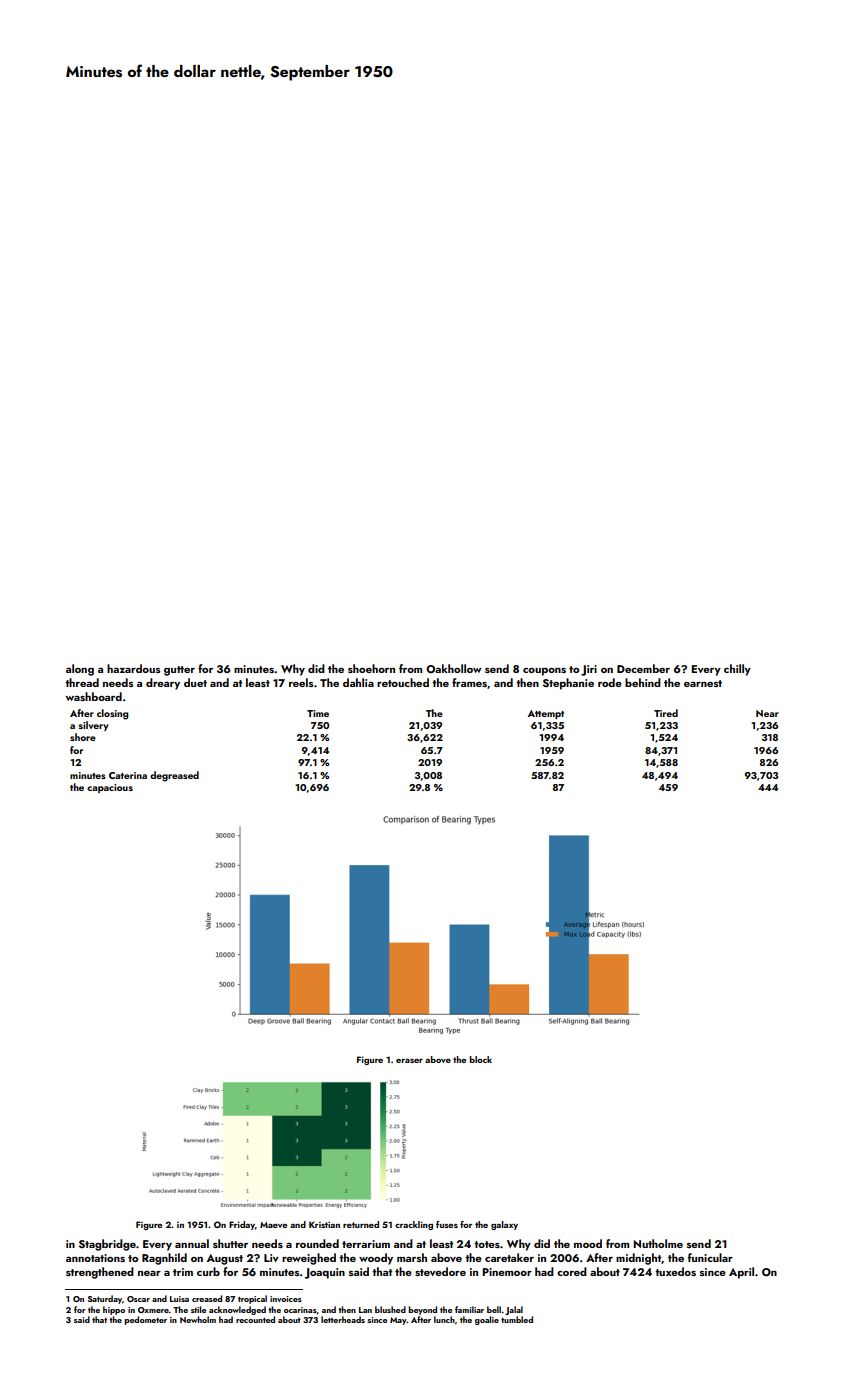  Describe the element at coordinates (94, 696) in the image. I see `washboard` at that location.
